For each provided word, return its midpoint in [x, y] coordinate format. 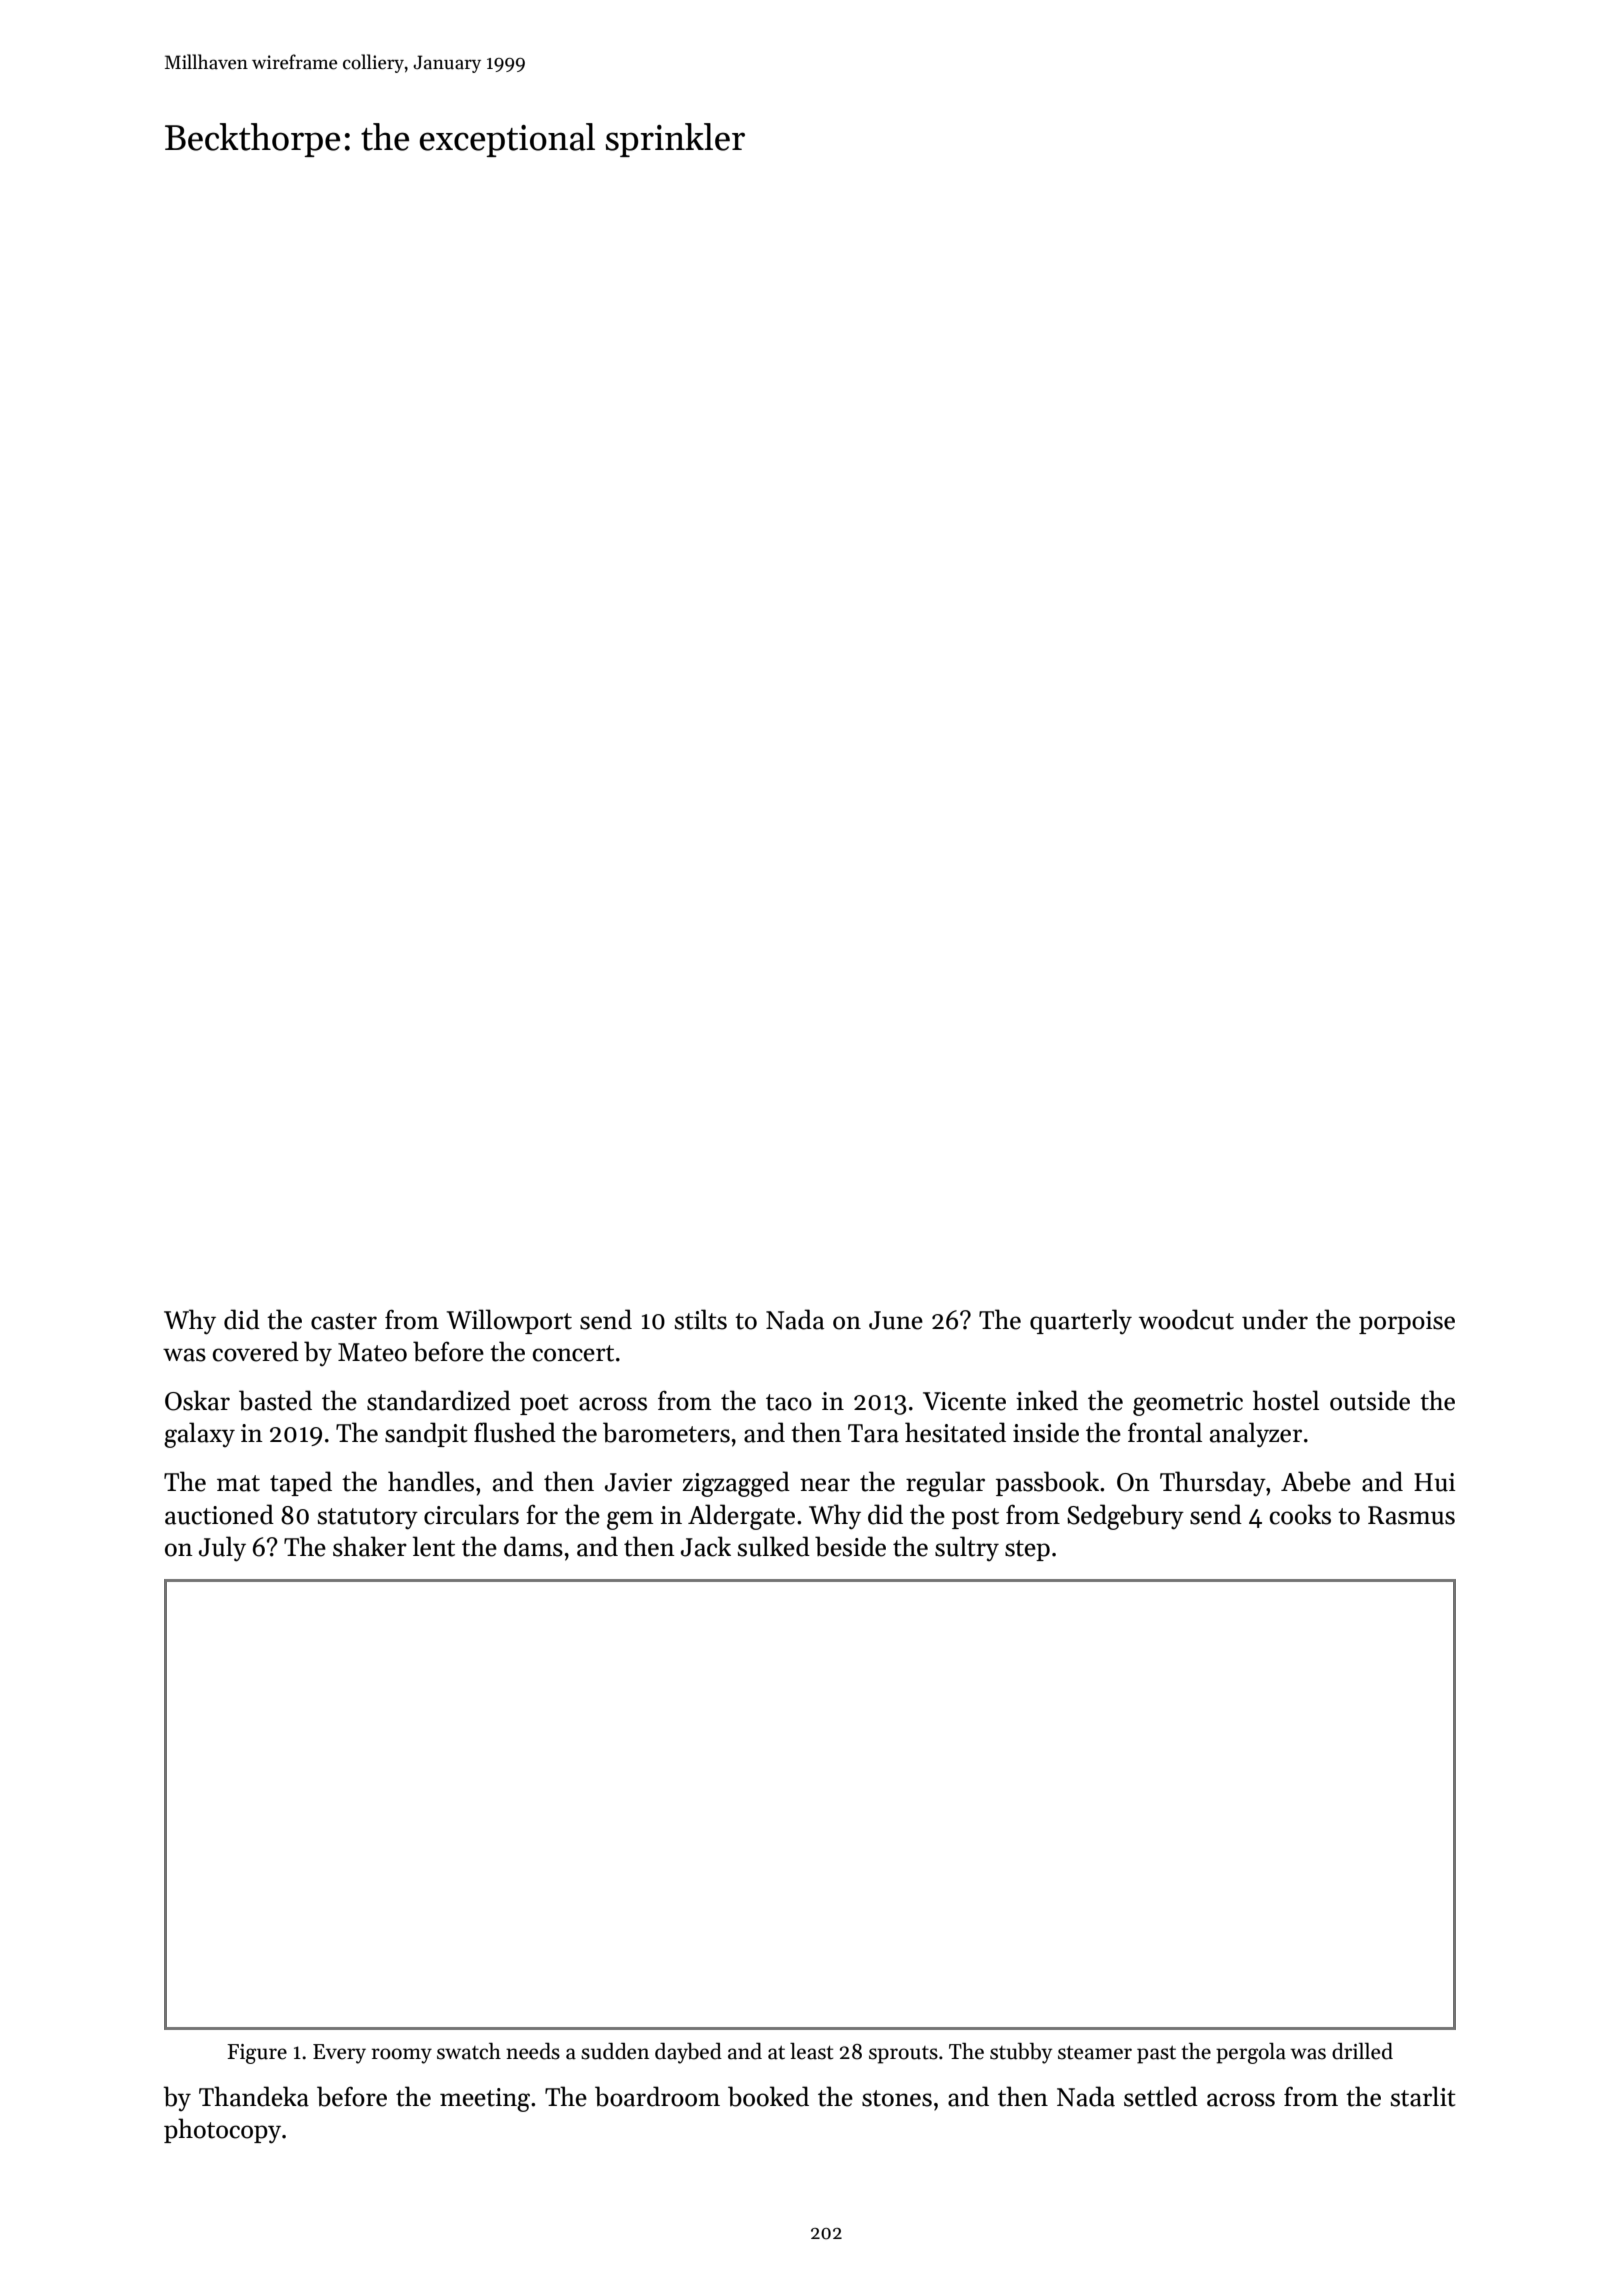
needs [533, 2051]
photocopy [222, 2131]
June [896, 1320]
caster [344, 1321]
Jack [706, 1546]
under [1275, 1319]
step [1027, 1550]
